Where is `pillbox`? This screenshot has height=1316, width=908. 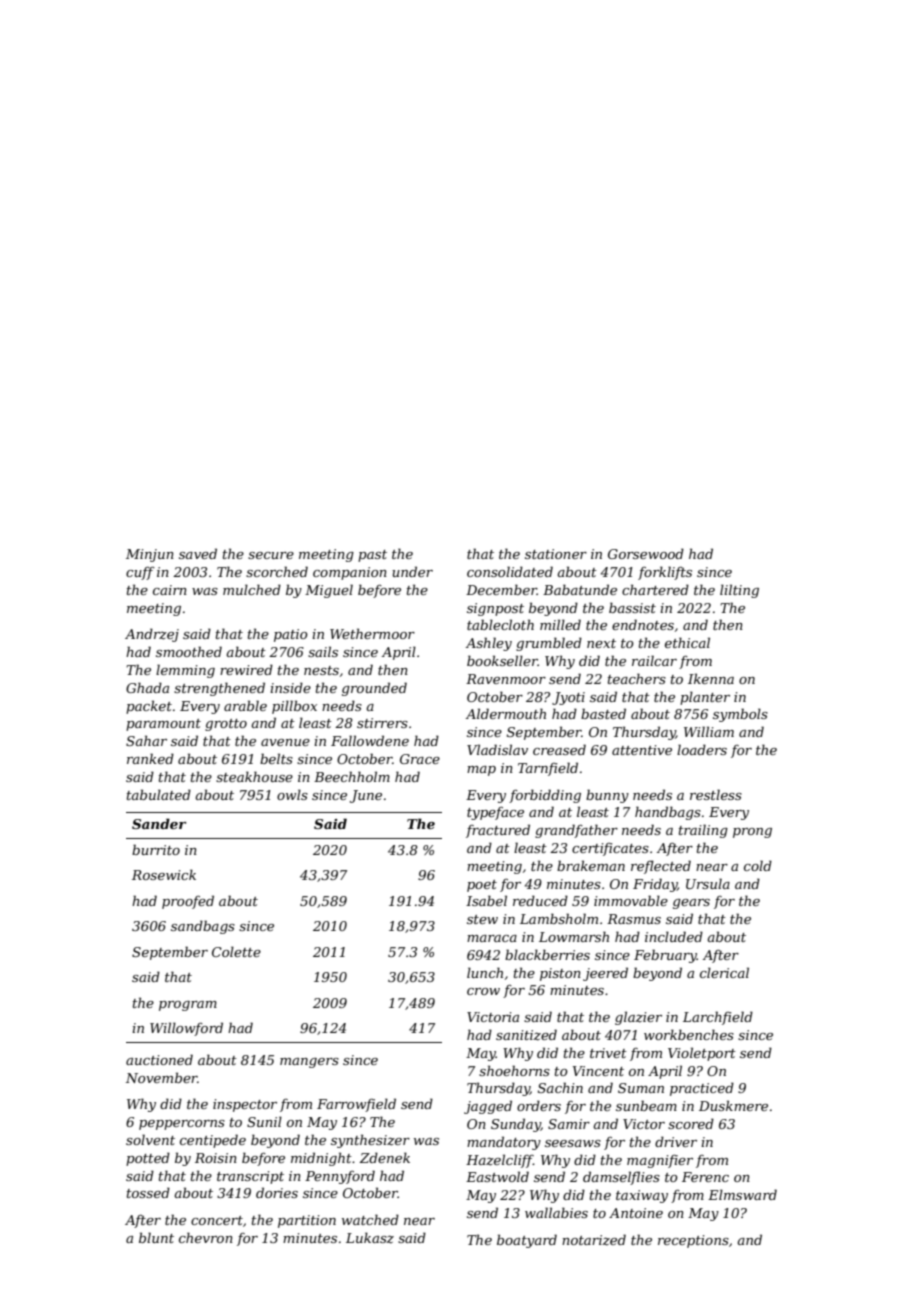 pillbox is located at coordinates (294, 707).
